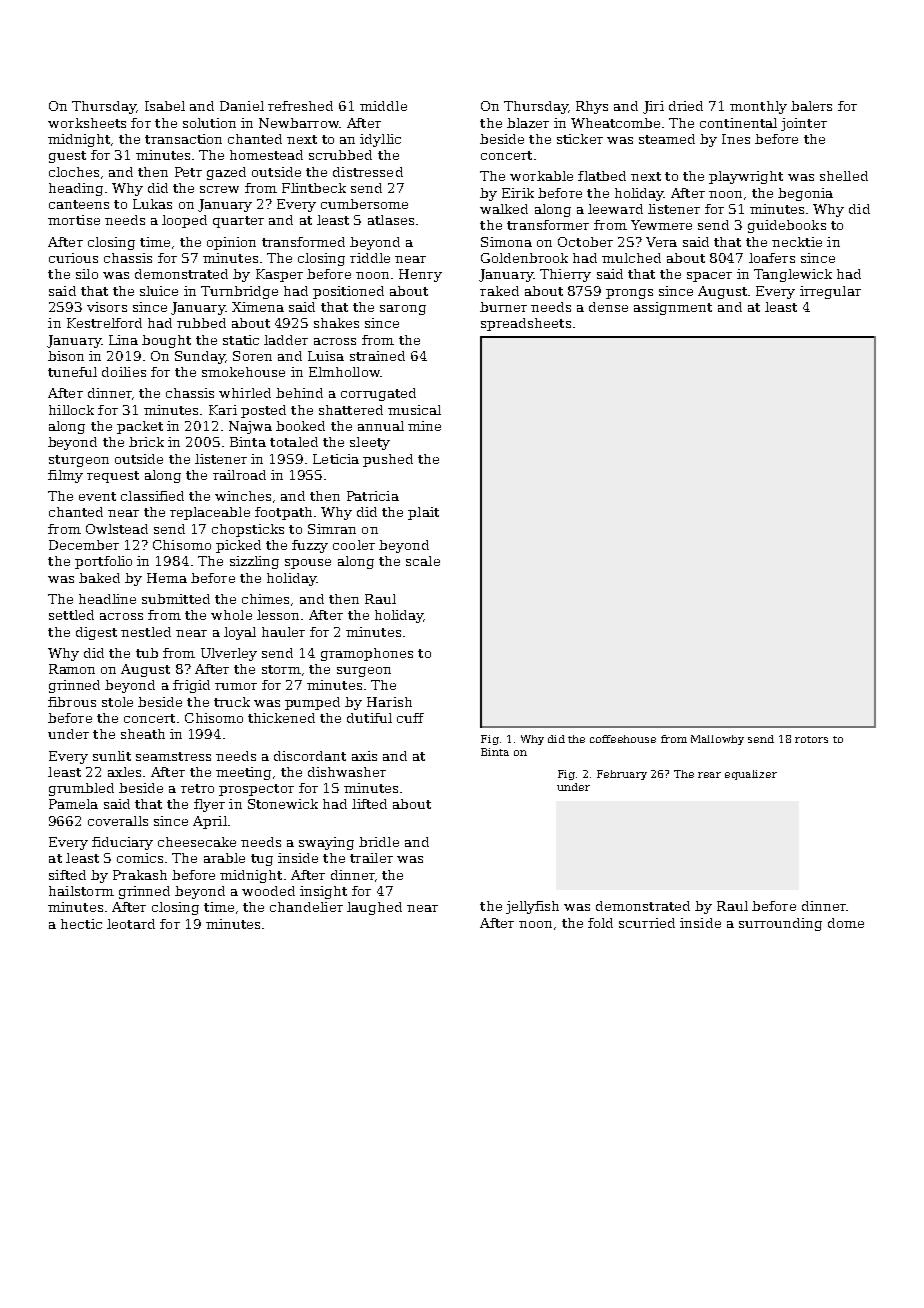  Describe the element at coordinates (383, 106) in the page. I see `middle` at that location.
